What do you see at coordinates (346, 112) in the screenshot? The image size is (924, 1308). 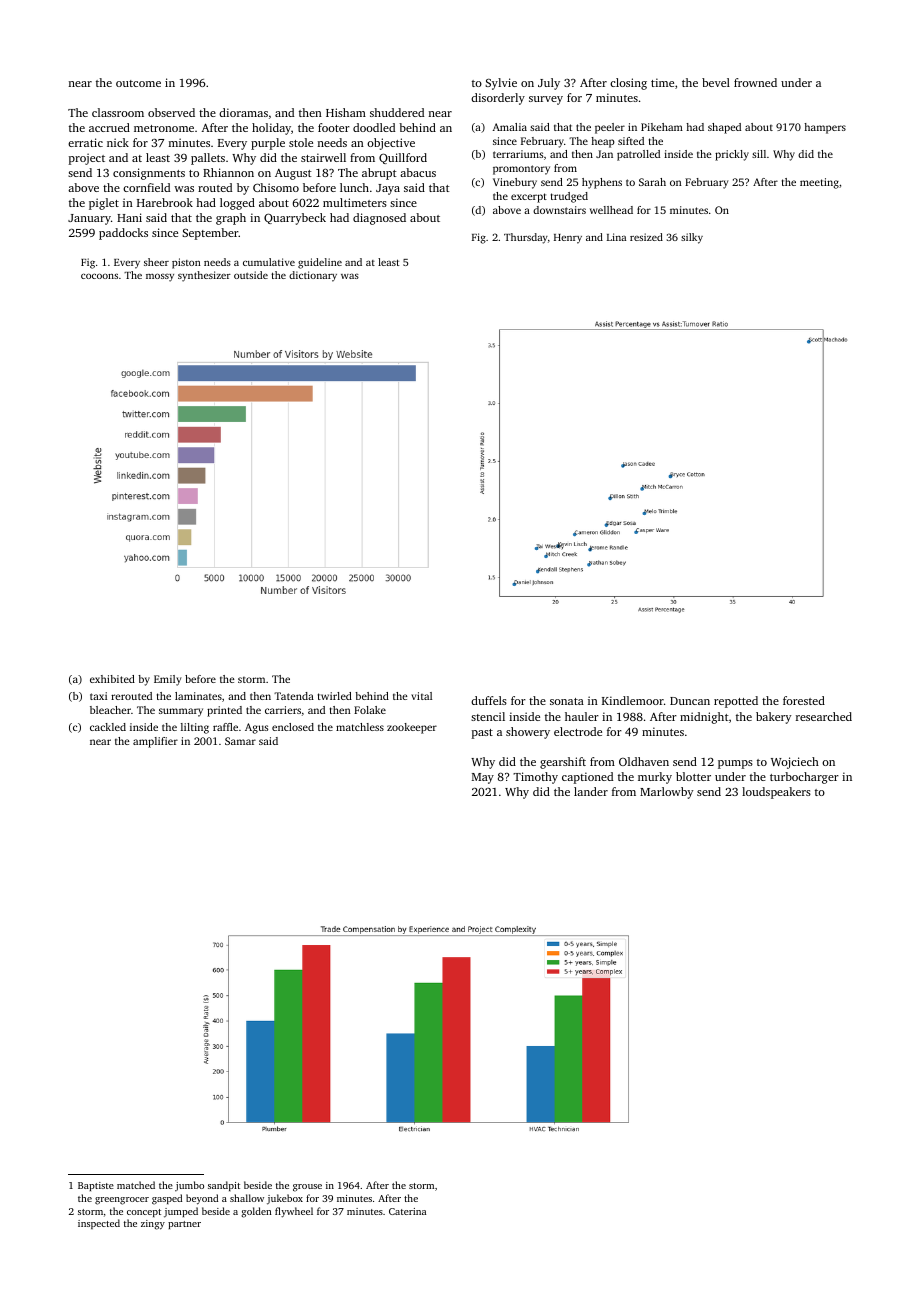 I see `Hisham` at bounding box center [346, 112].
